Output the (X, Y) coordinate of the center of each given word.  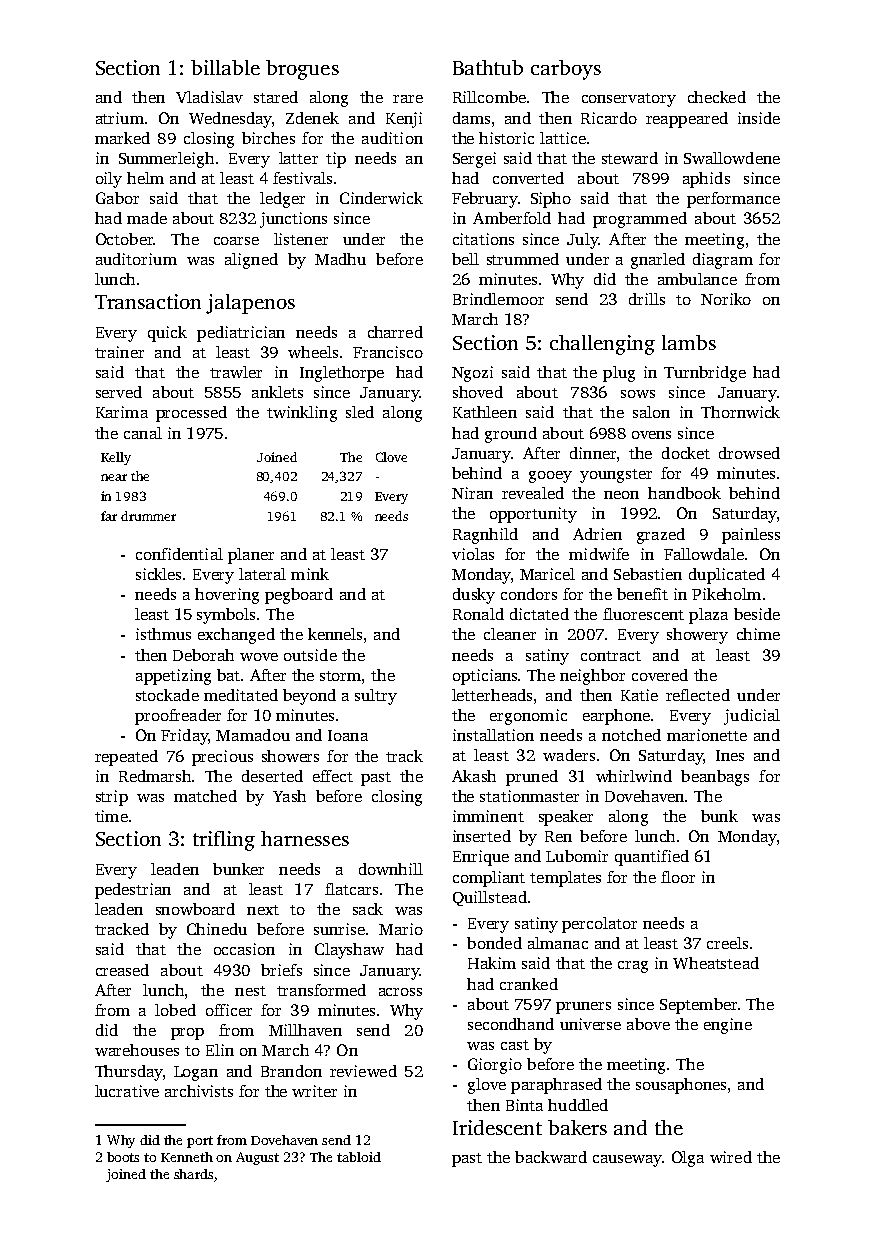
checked (717, 97)
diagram (723, 261)
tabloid (359, 1157)
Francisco (388, 352)
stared (276, 97)
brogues (302, 70)
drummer (148, 516)
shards (193, 1174)
